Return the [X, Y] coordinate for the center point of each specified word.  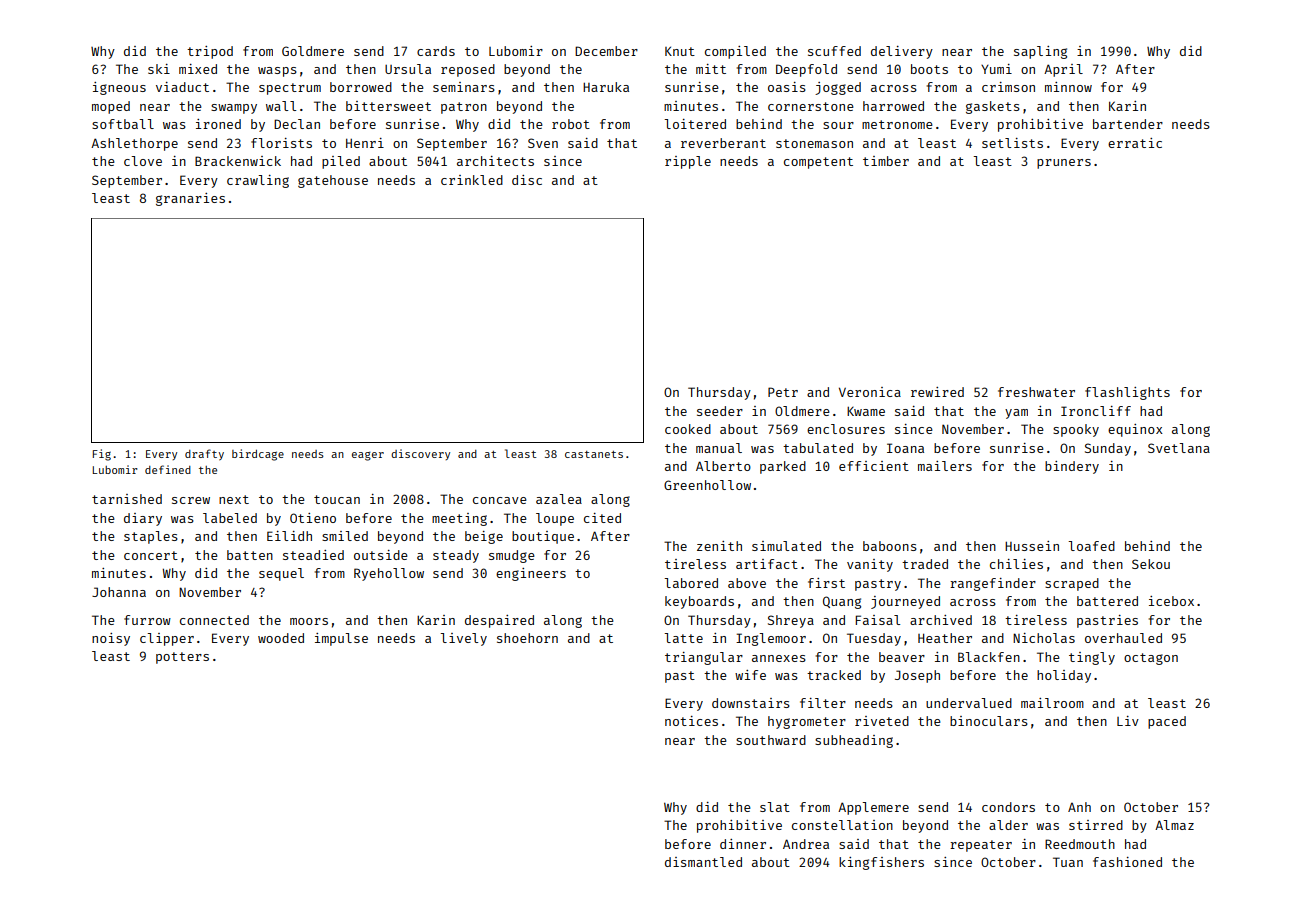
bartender [1128, 124]
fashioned [1127, 862]
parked [783, 467]
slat [775, 807]
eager [368, 456]
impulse [341, 639]
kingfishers [881, 863]
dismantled [703, 862]
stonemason [814, 143]
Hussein [1032, 546]
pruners [1064, 164]
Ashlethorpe [134, 144]
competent [818, 163]
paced [1167, 722]
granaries [190, 199]
